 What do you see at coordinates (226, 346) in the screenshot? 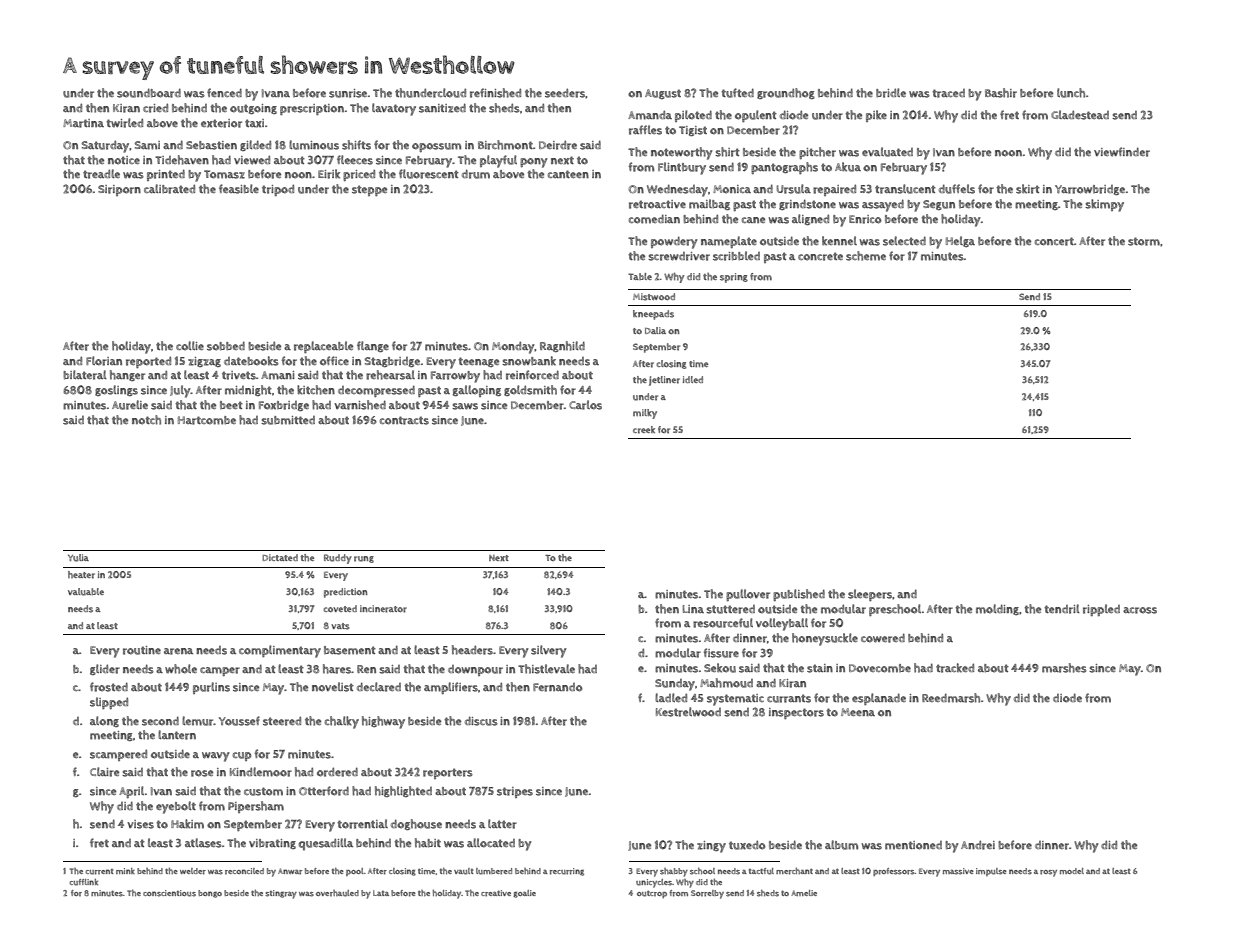
I see `sobbed` at bounding box center [226, 346].
